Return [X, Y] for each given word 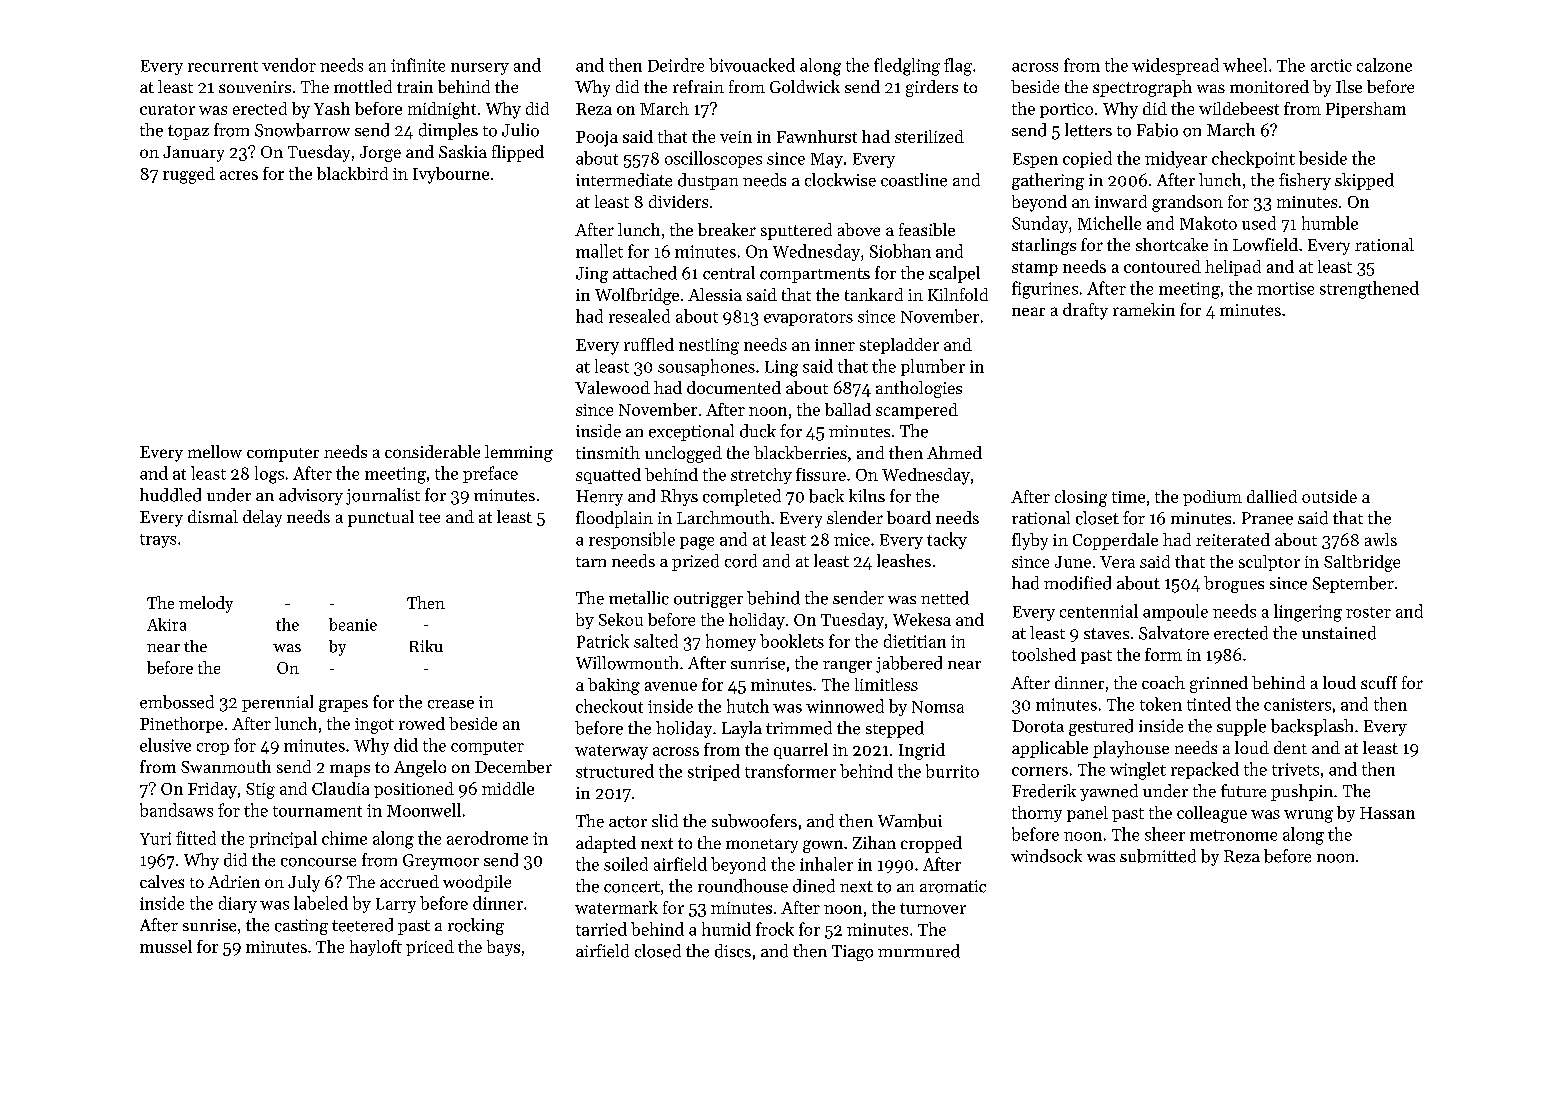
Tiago [852, 953]
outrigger [708, 600]
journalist [383, 496]
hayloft [376, 948]
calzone [1384, 65]
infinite [418, 65]
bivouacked [752, 65]
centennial [1099, 611]
